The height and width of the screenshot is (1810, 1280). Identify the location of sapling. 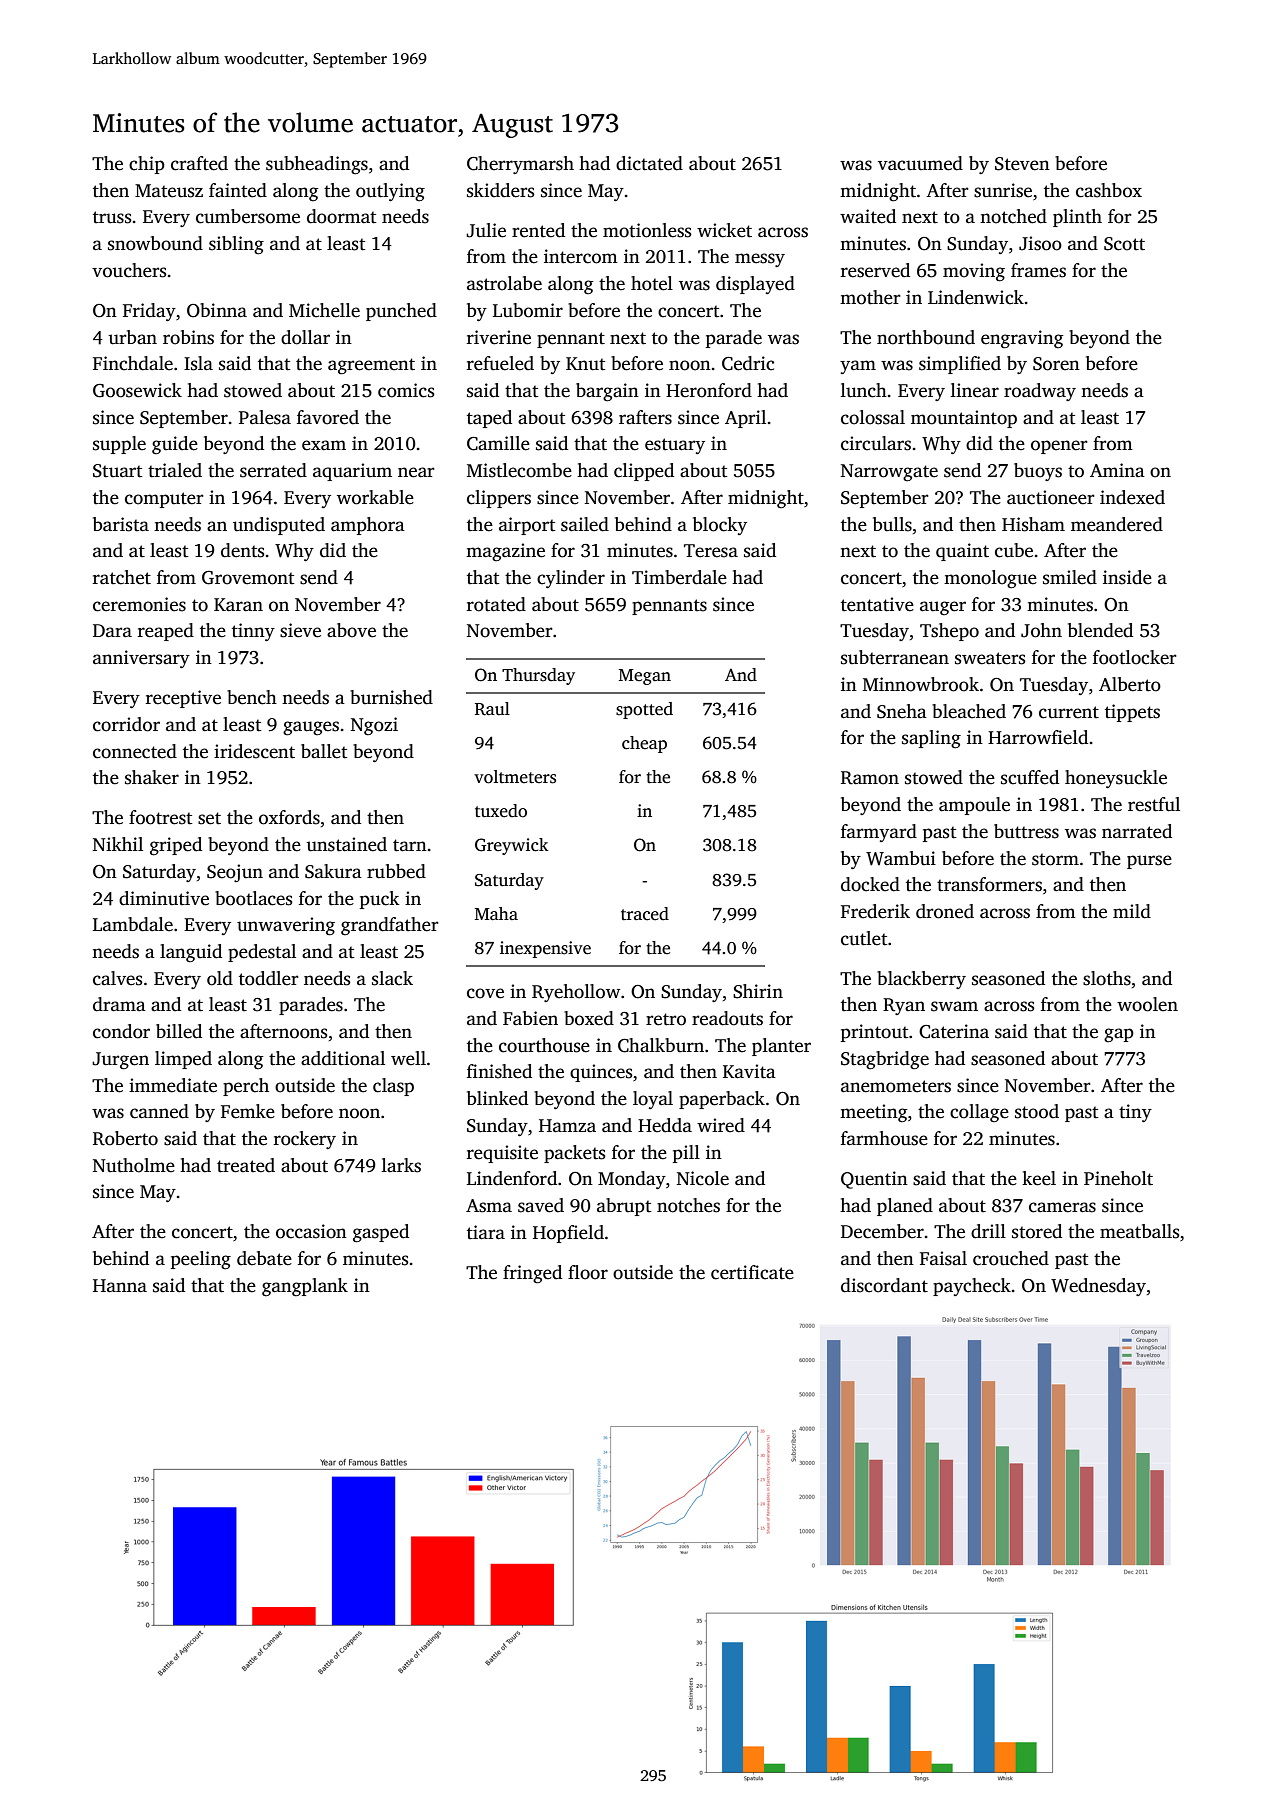
(931, 739).
